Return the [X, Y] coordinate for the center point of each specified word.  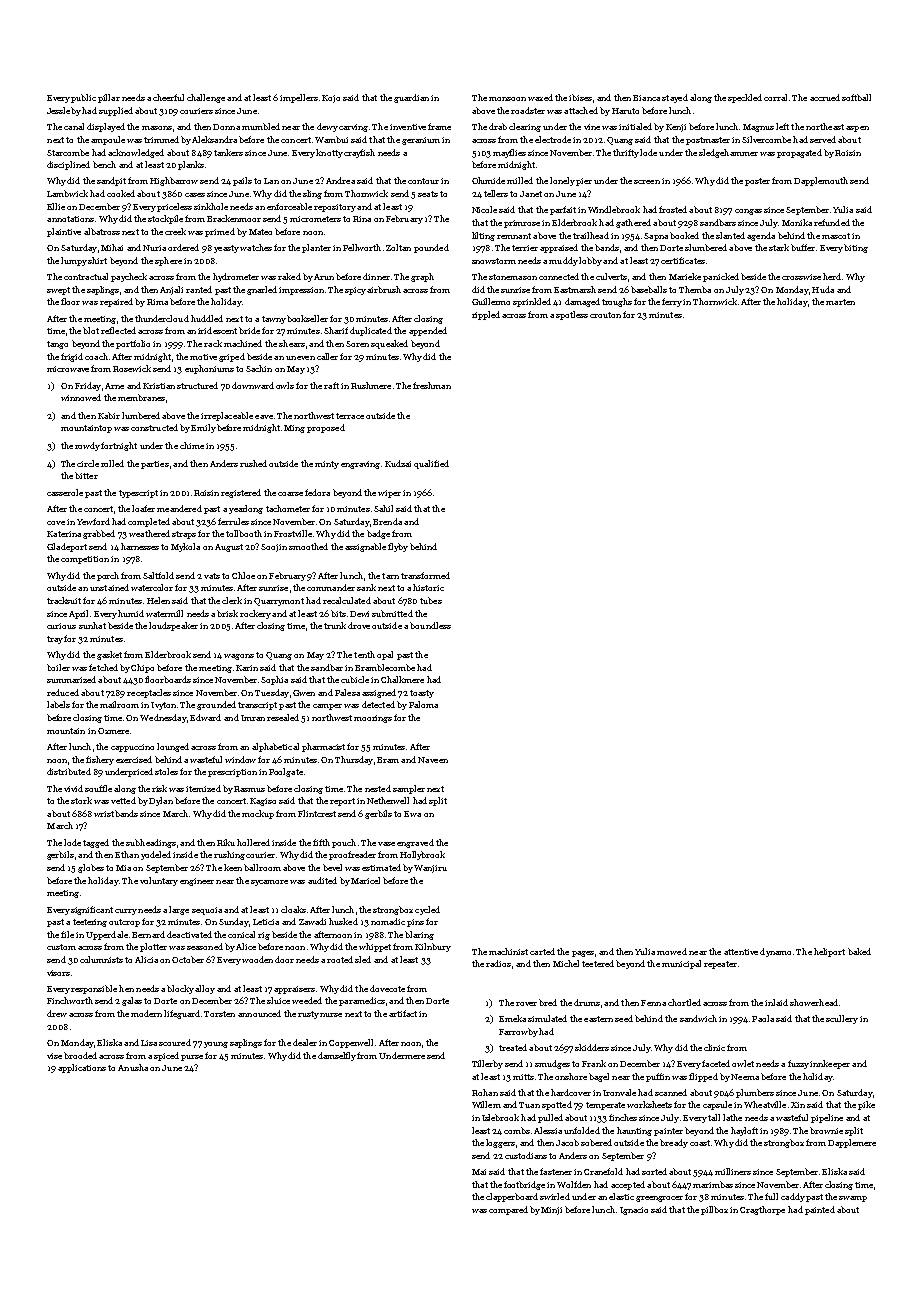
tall [714, 1117]
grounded [216, 705]
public [83, 98]
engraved [415, 843]
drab [498, 126]
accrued [825, 97]
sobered [596, 1142]
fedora [317, 492]
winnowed [81, 397]
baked [859, 951]
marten [840, 302]
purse [192, 1058]
